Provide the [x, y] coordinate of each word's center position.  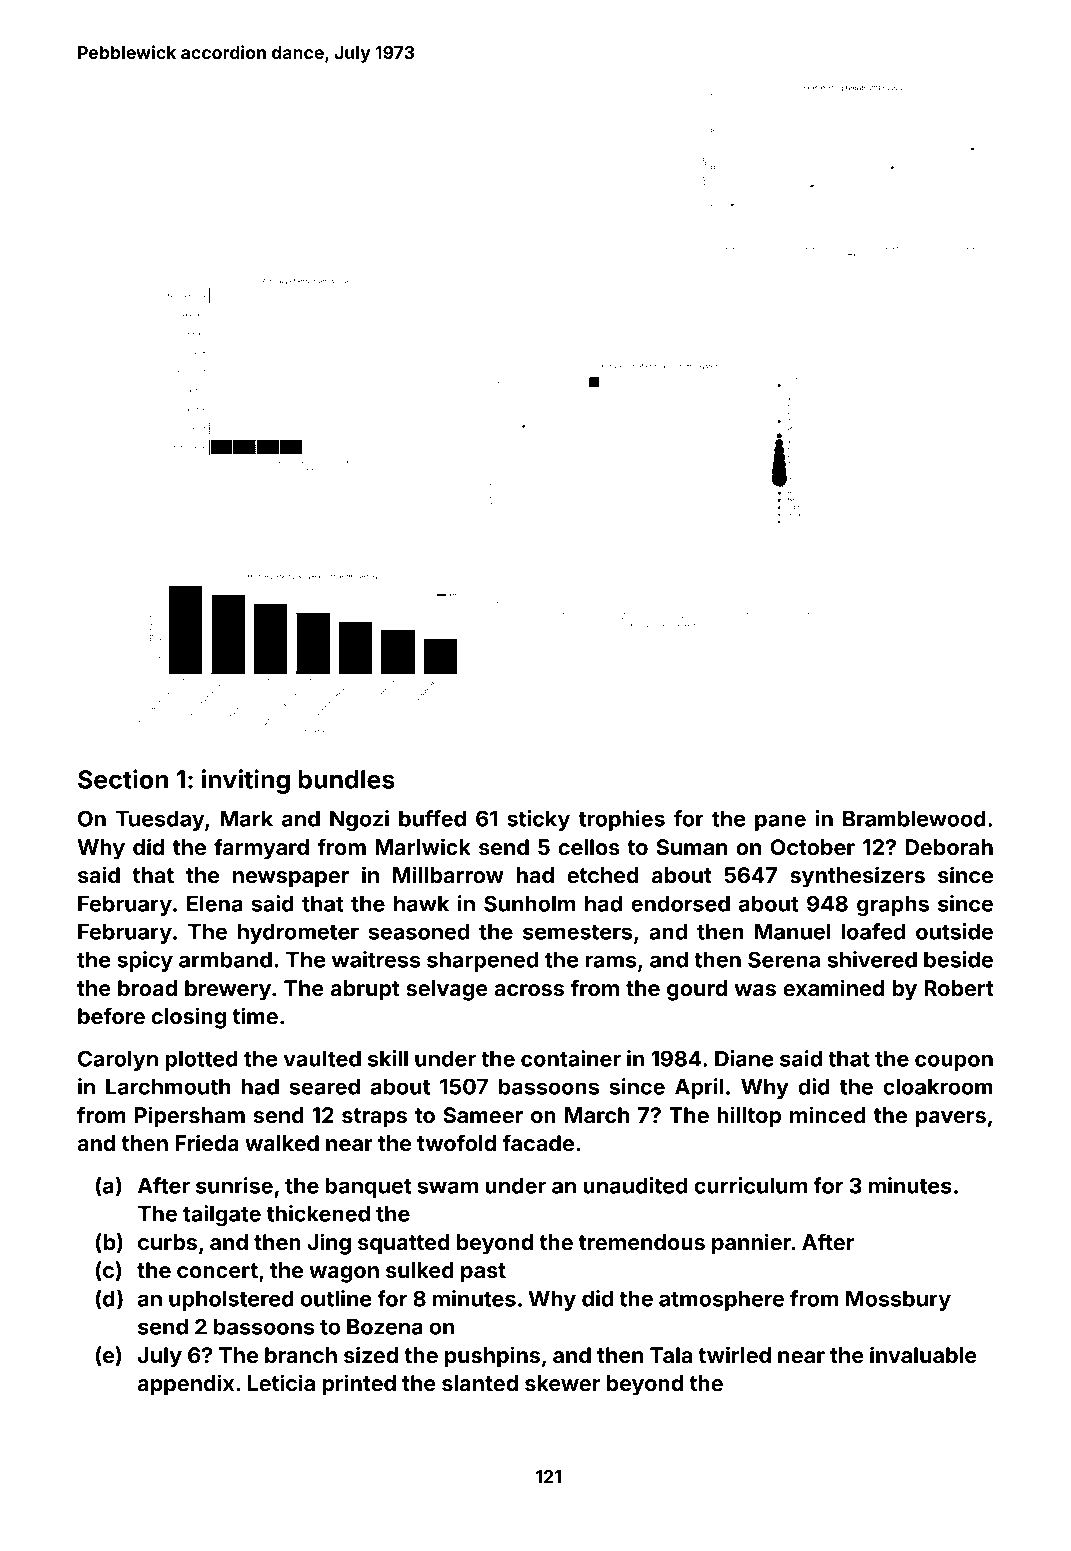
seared [325, 1087]
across [529, 990]
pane [780, 822]
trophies [622, 820]
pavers [951, 1119]
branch [301, 1355]
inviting [246, 781]
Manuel [792, 932]
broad [147, 988]
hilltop [749, 1117]
